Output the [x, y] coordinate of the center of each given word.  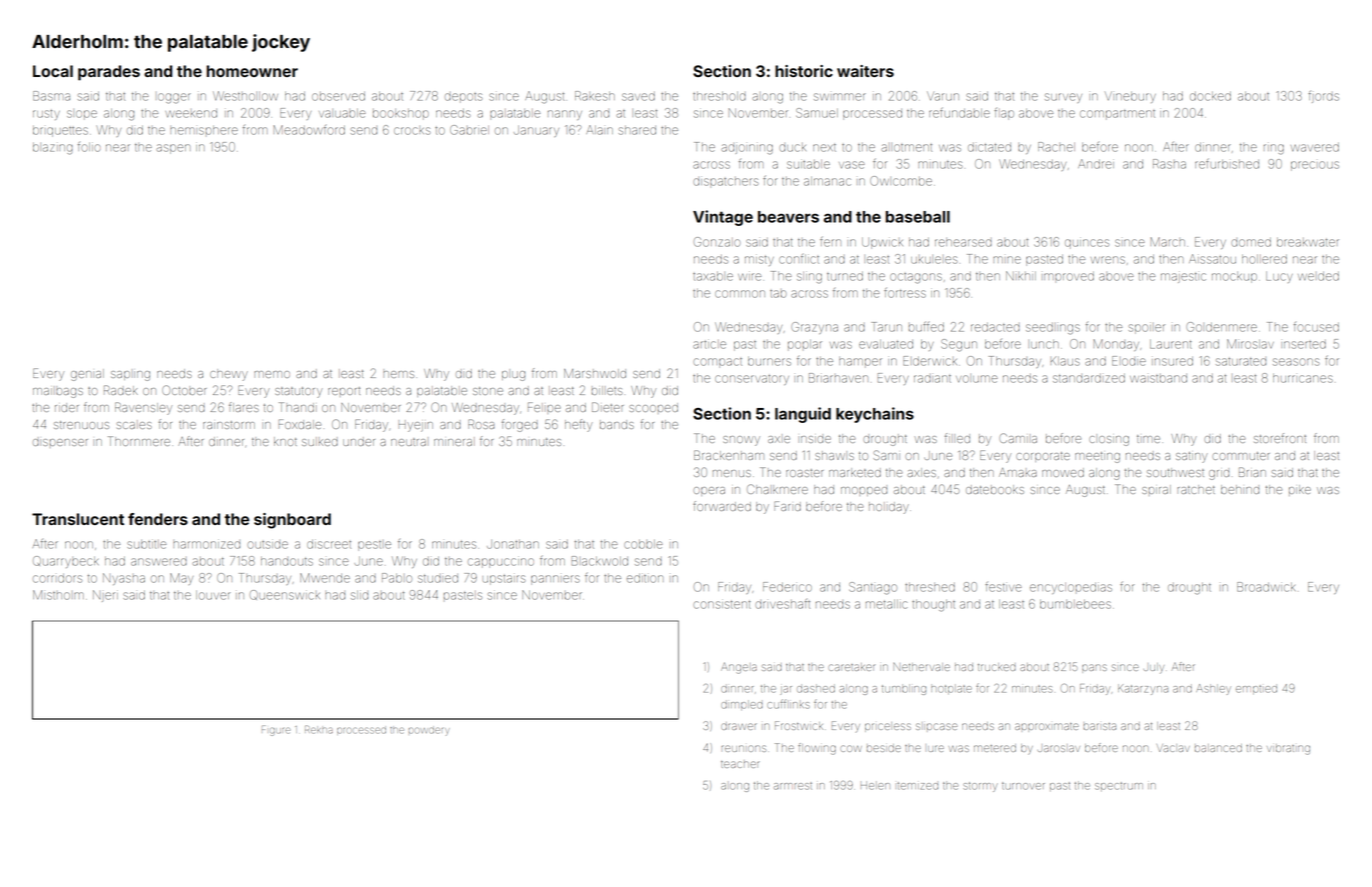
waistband [1158, 378]
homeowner [252, 71]
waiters [865, 71]
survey [1063, 98]
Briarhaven [838, 378]
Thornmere [139, 441]
